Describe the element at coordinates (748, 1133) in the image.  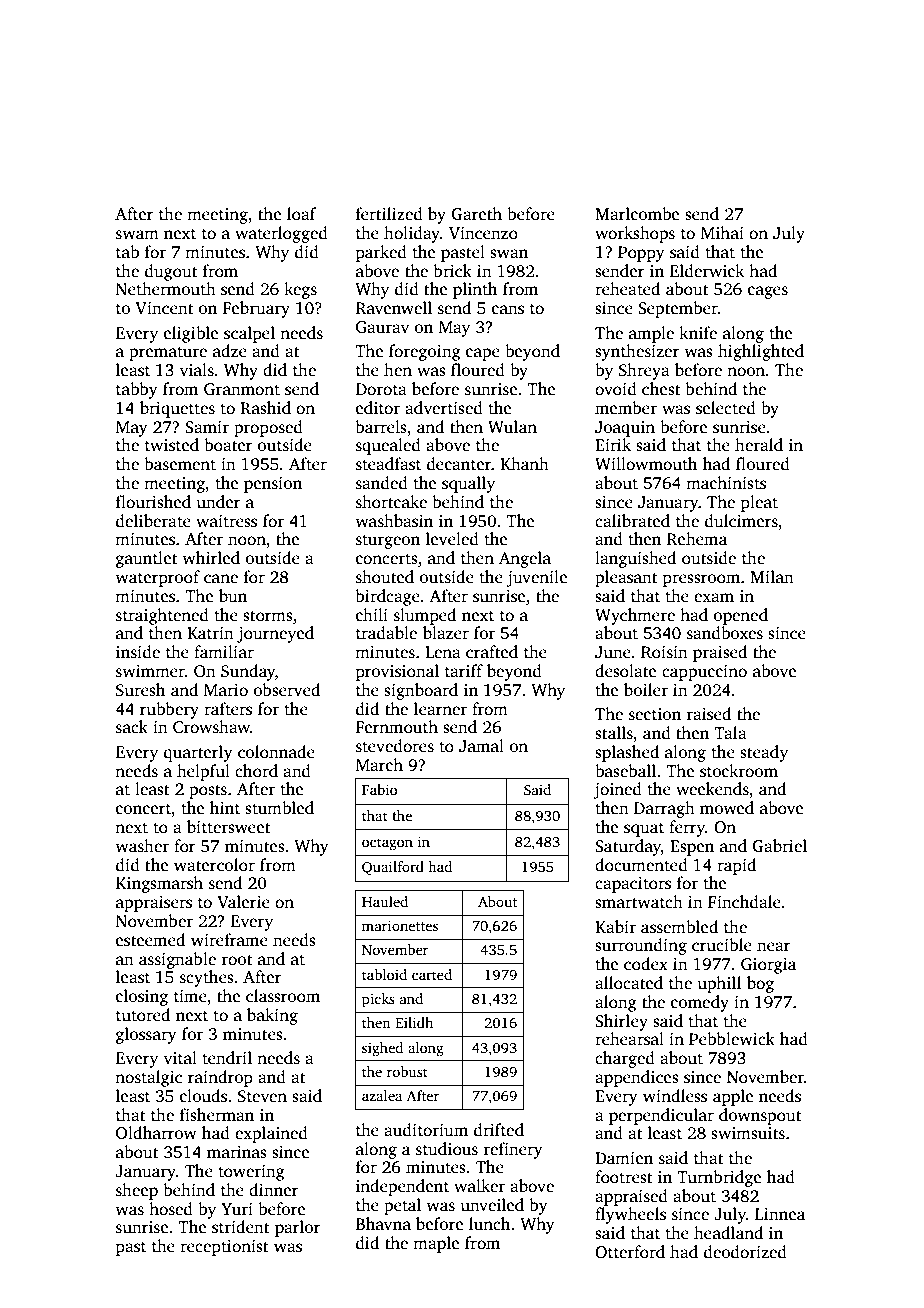
I see `swimsuits` at that location.
